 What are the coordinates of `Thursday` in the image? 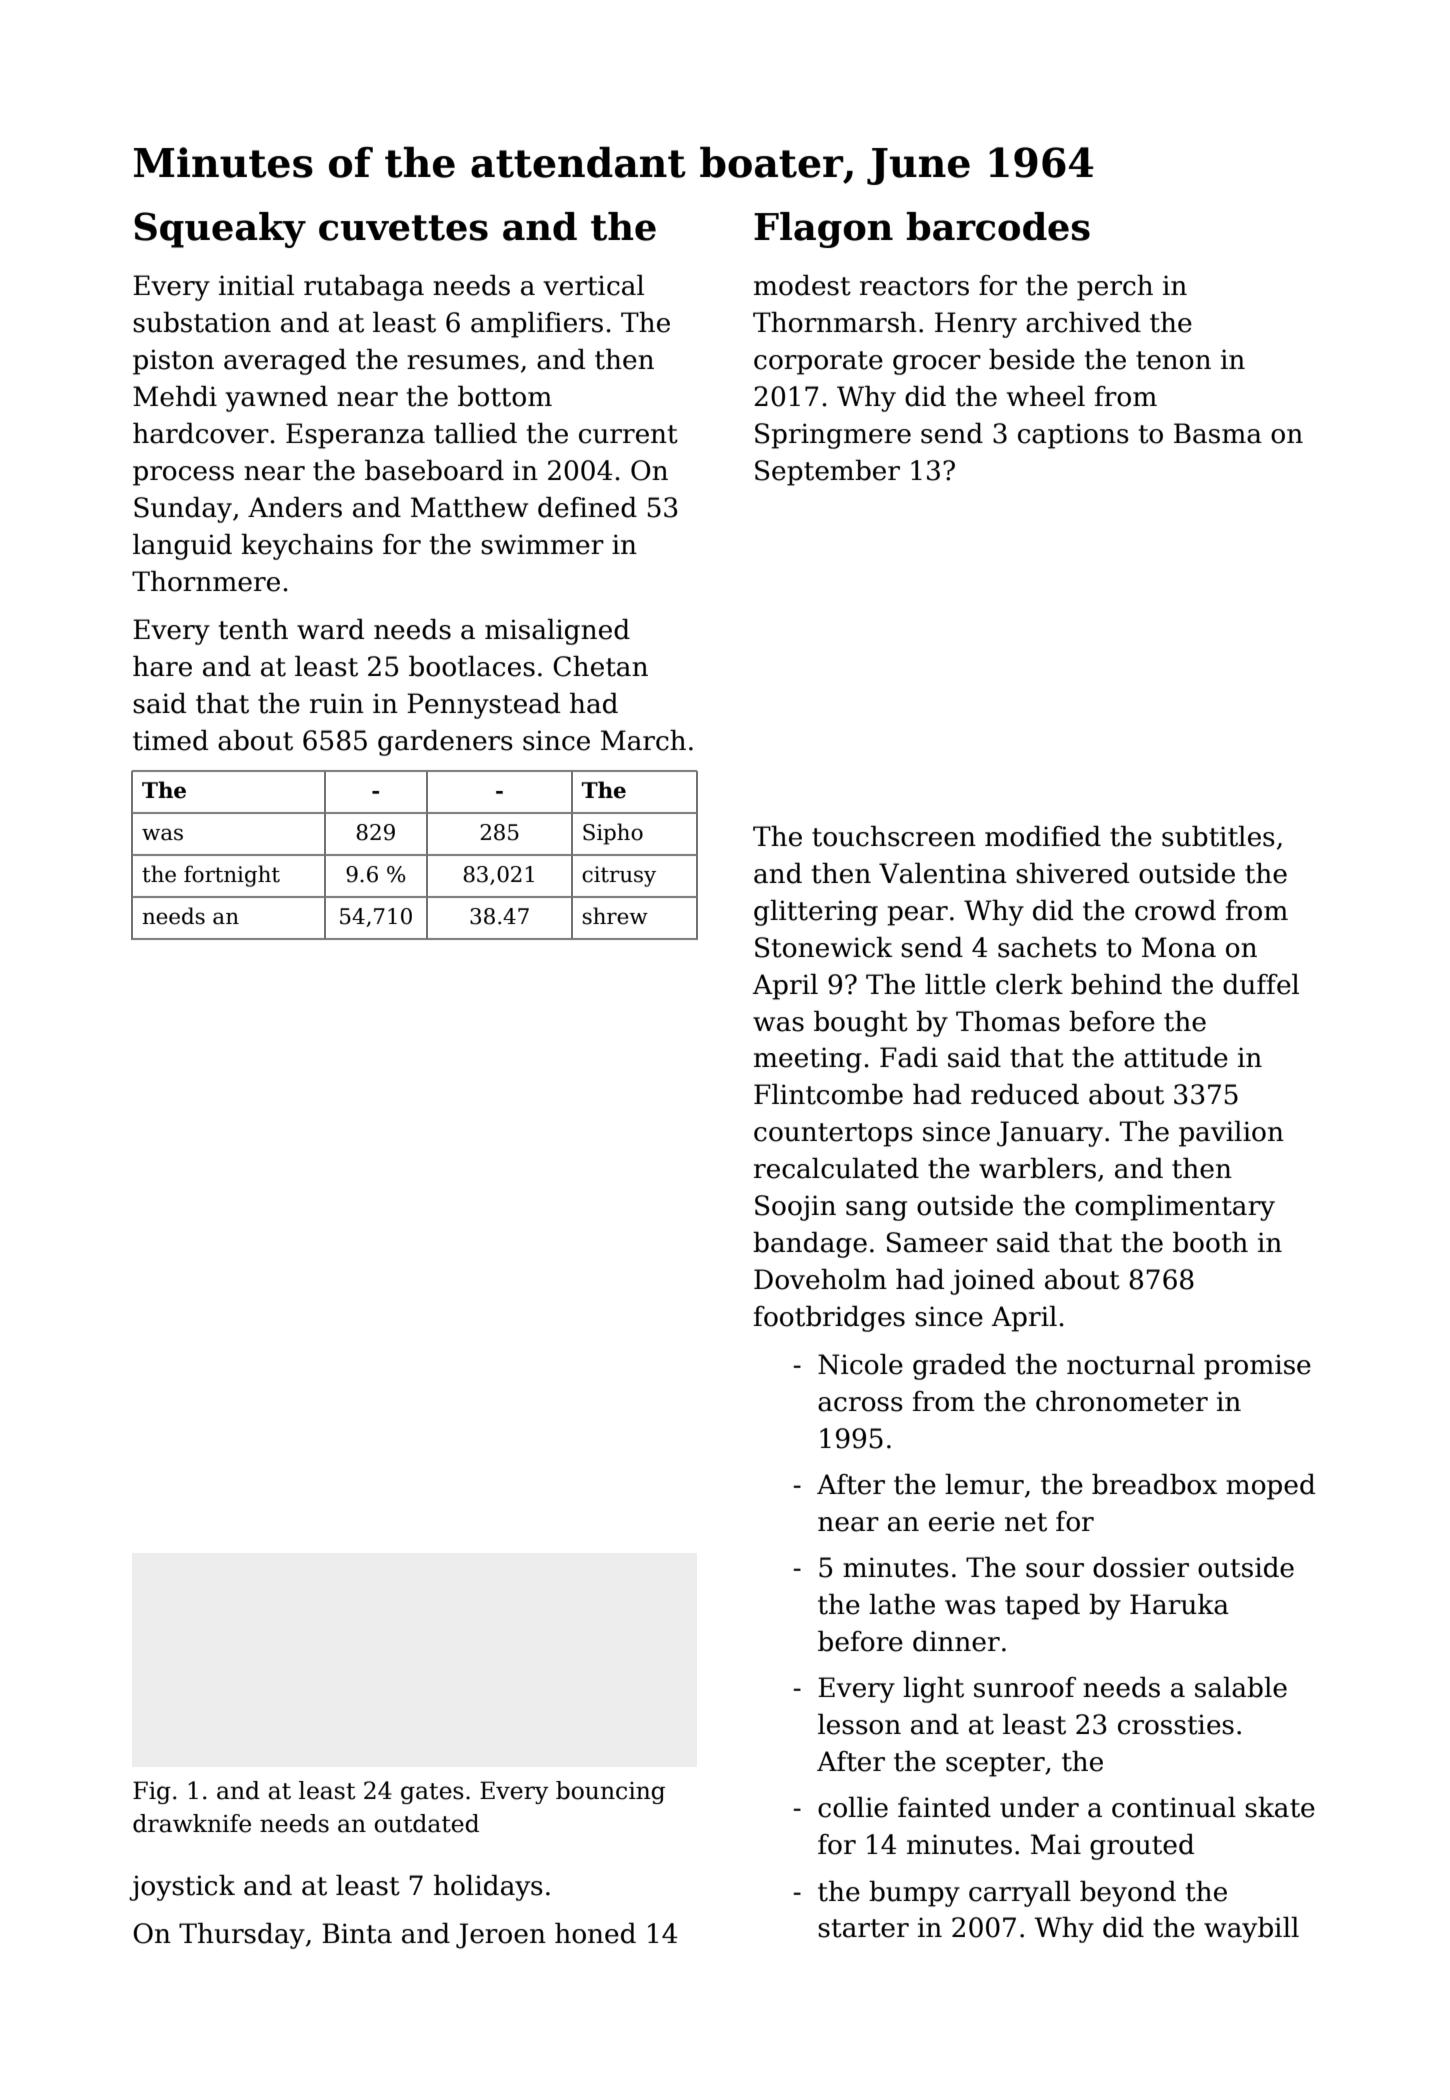 It's located at (242, 1936).
